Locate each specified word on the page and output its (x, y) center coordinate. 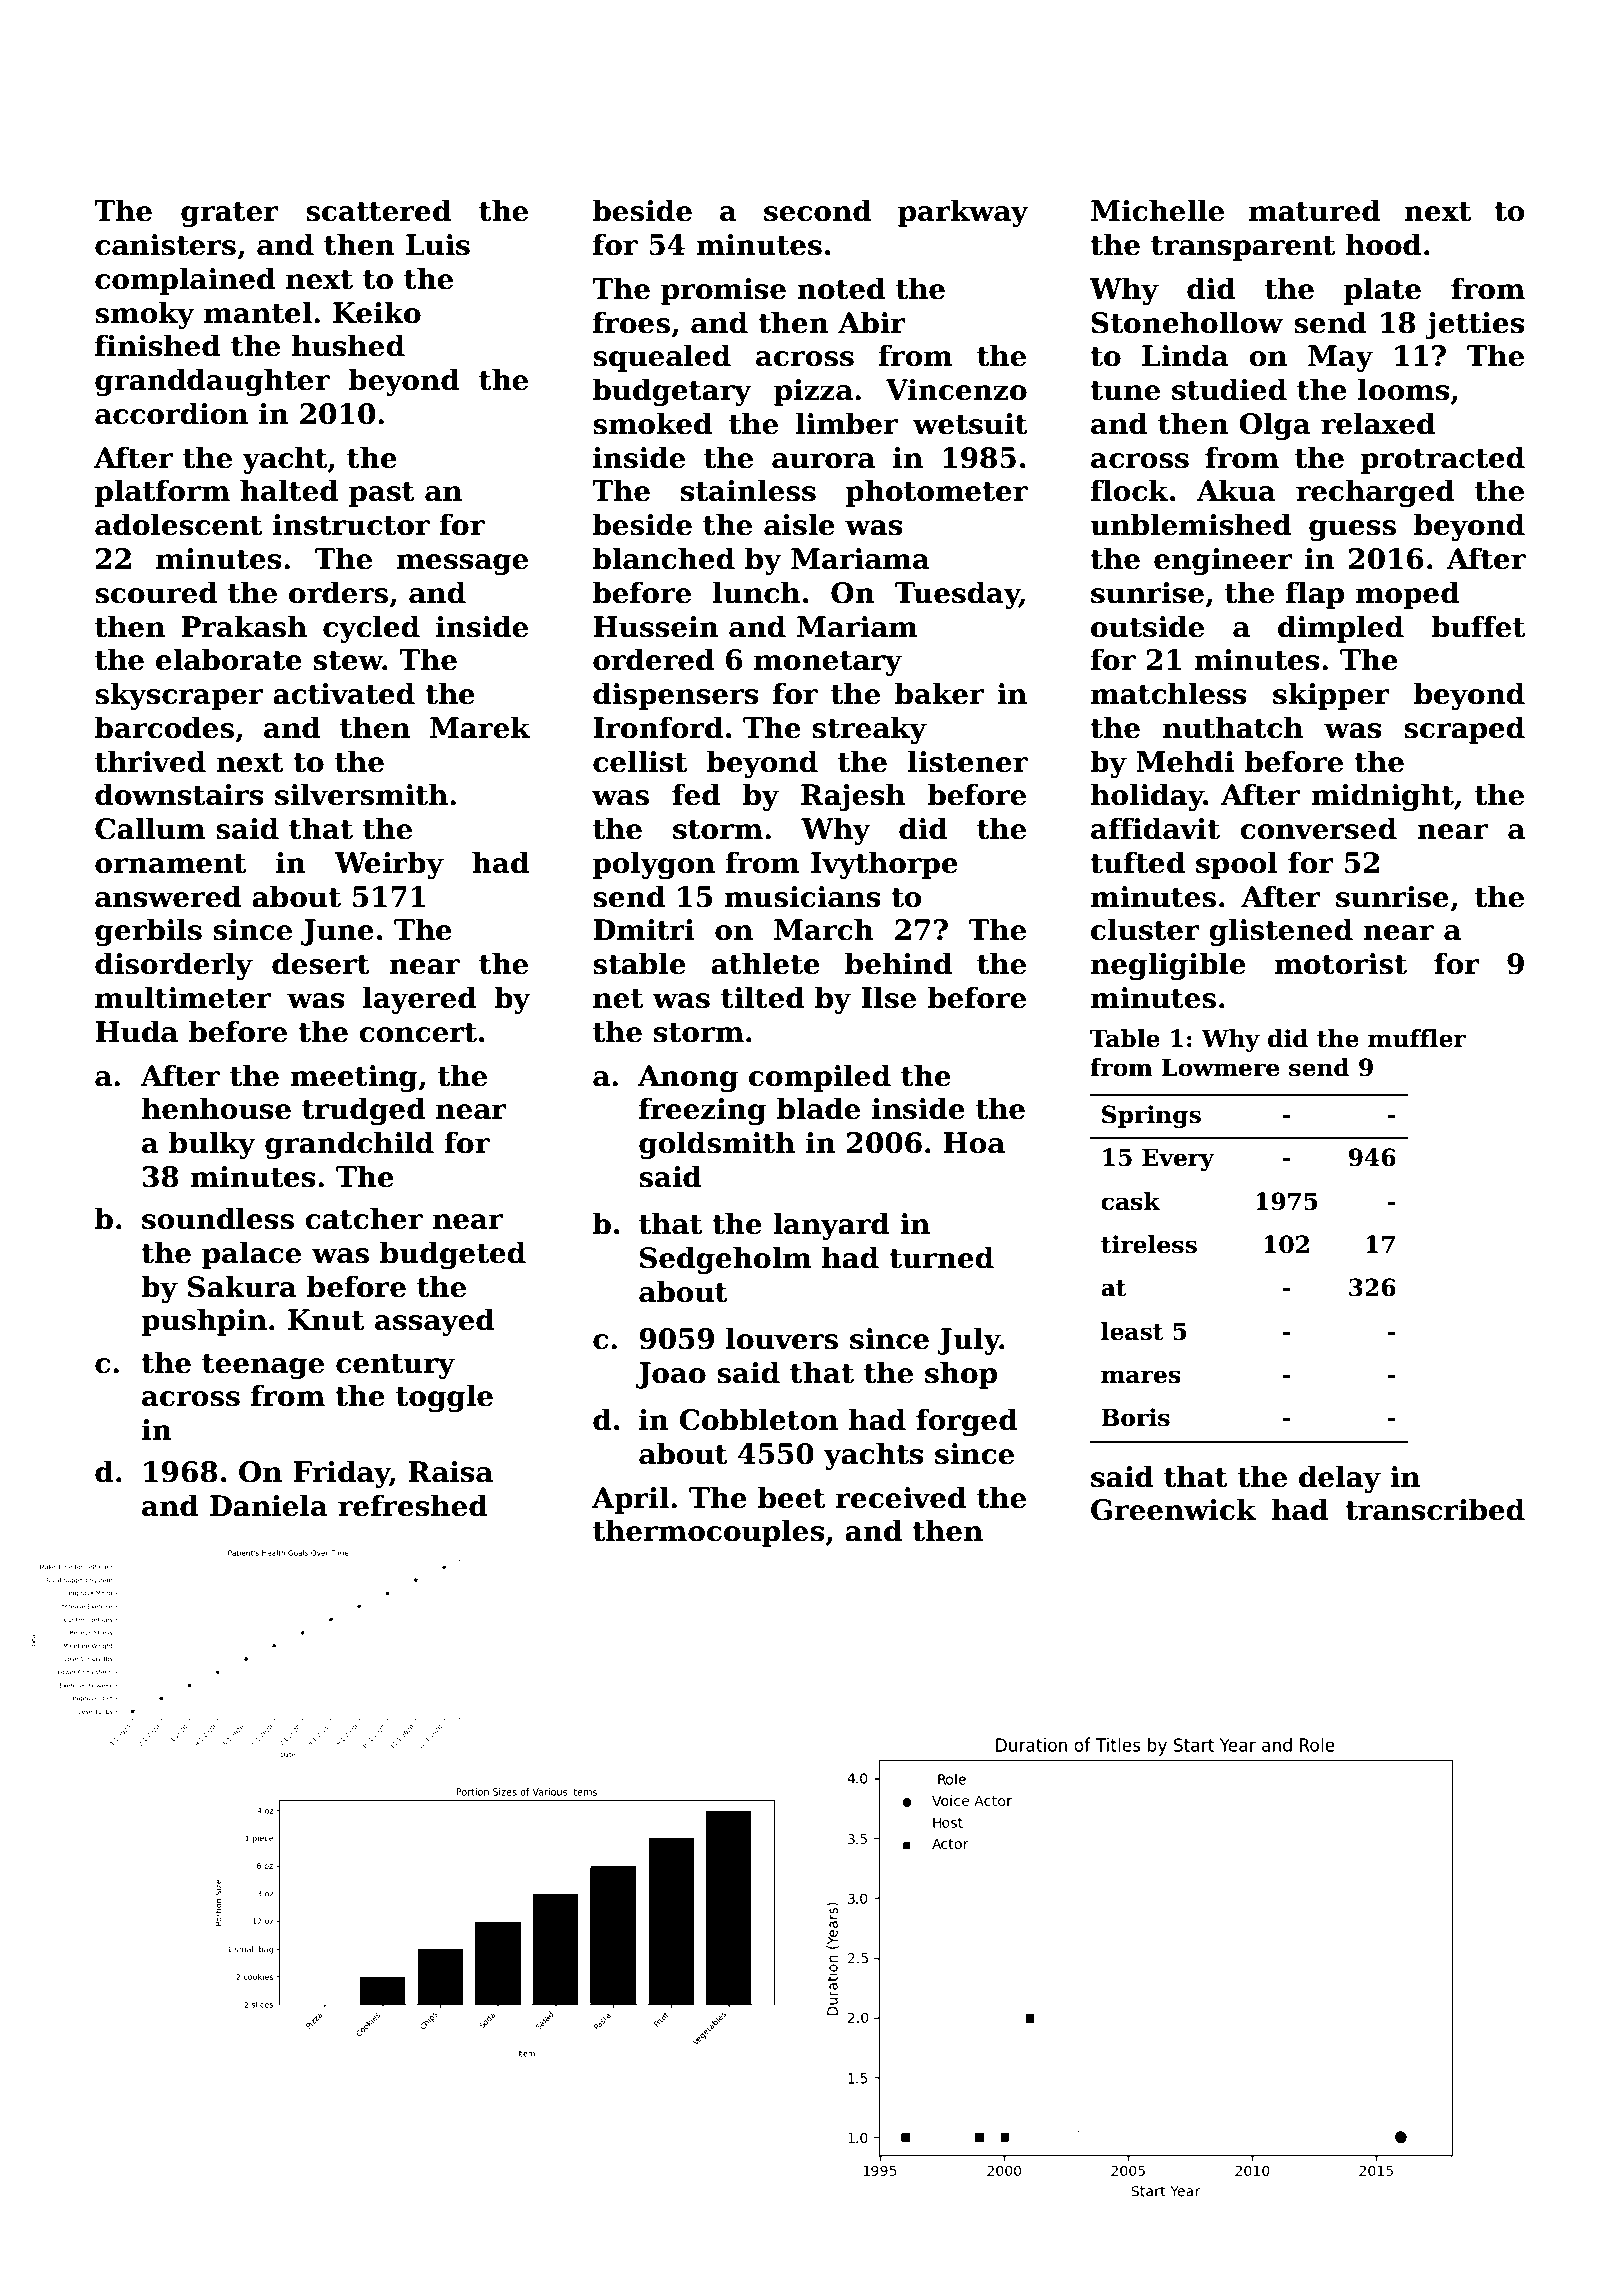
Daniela (269, 1505)
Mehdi (1185, 761)
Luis (438, 245)
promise (723, 291)
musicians (802, 897)
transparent (1243, 248)
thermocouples (709, 1533)
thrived (150, 761)
